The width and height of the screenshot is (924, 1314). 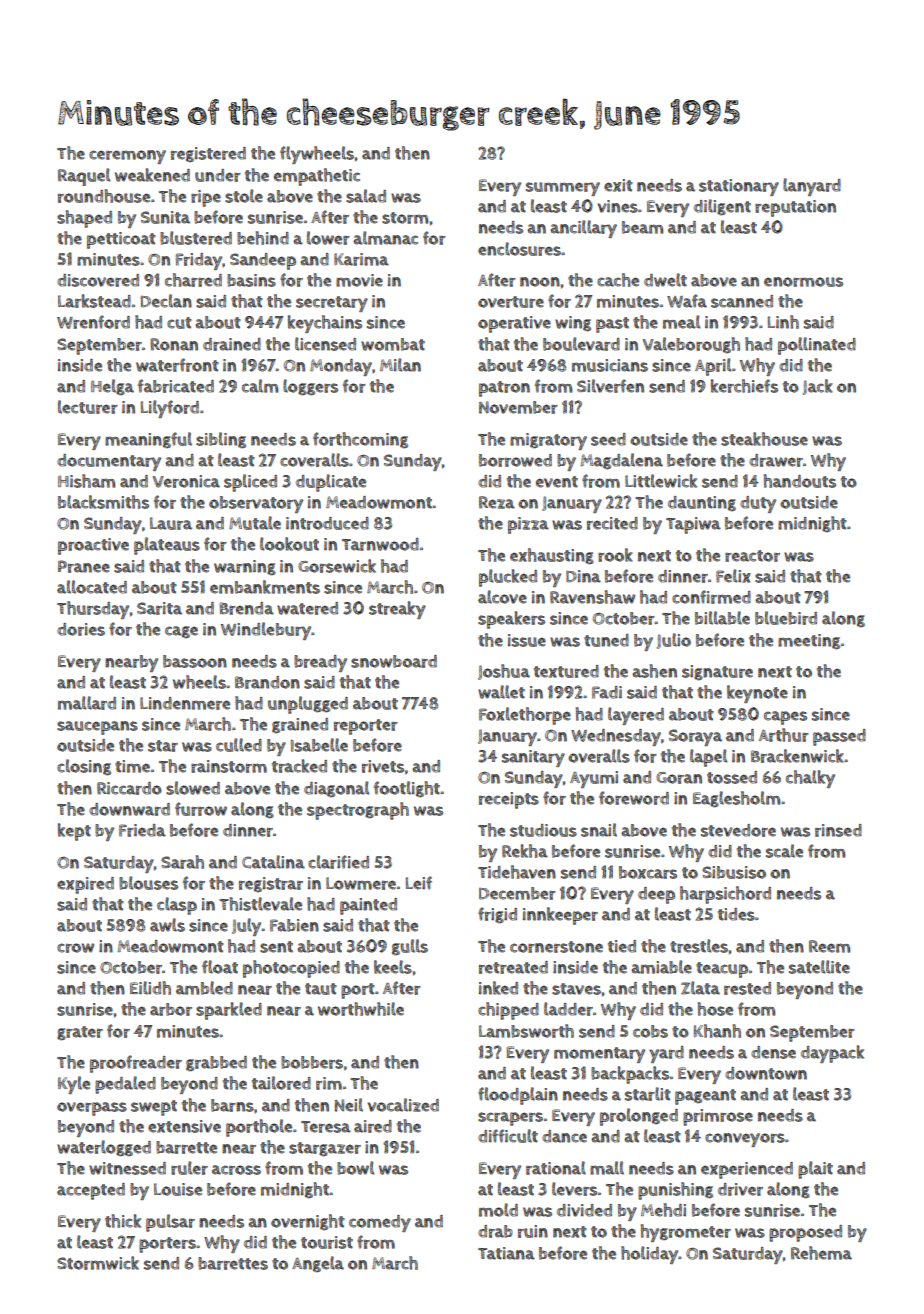 I want to click on bluebird, so click(x=786, y=618).
